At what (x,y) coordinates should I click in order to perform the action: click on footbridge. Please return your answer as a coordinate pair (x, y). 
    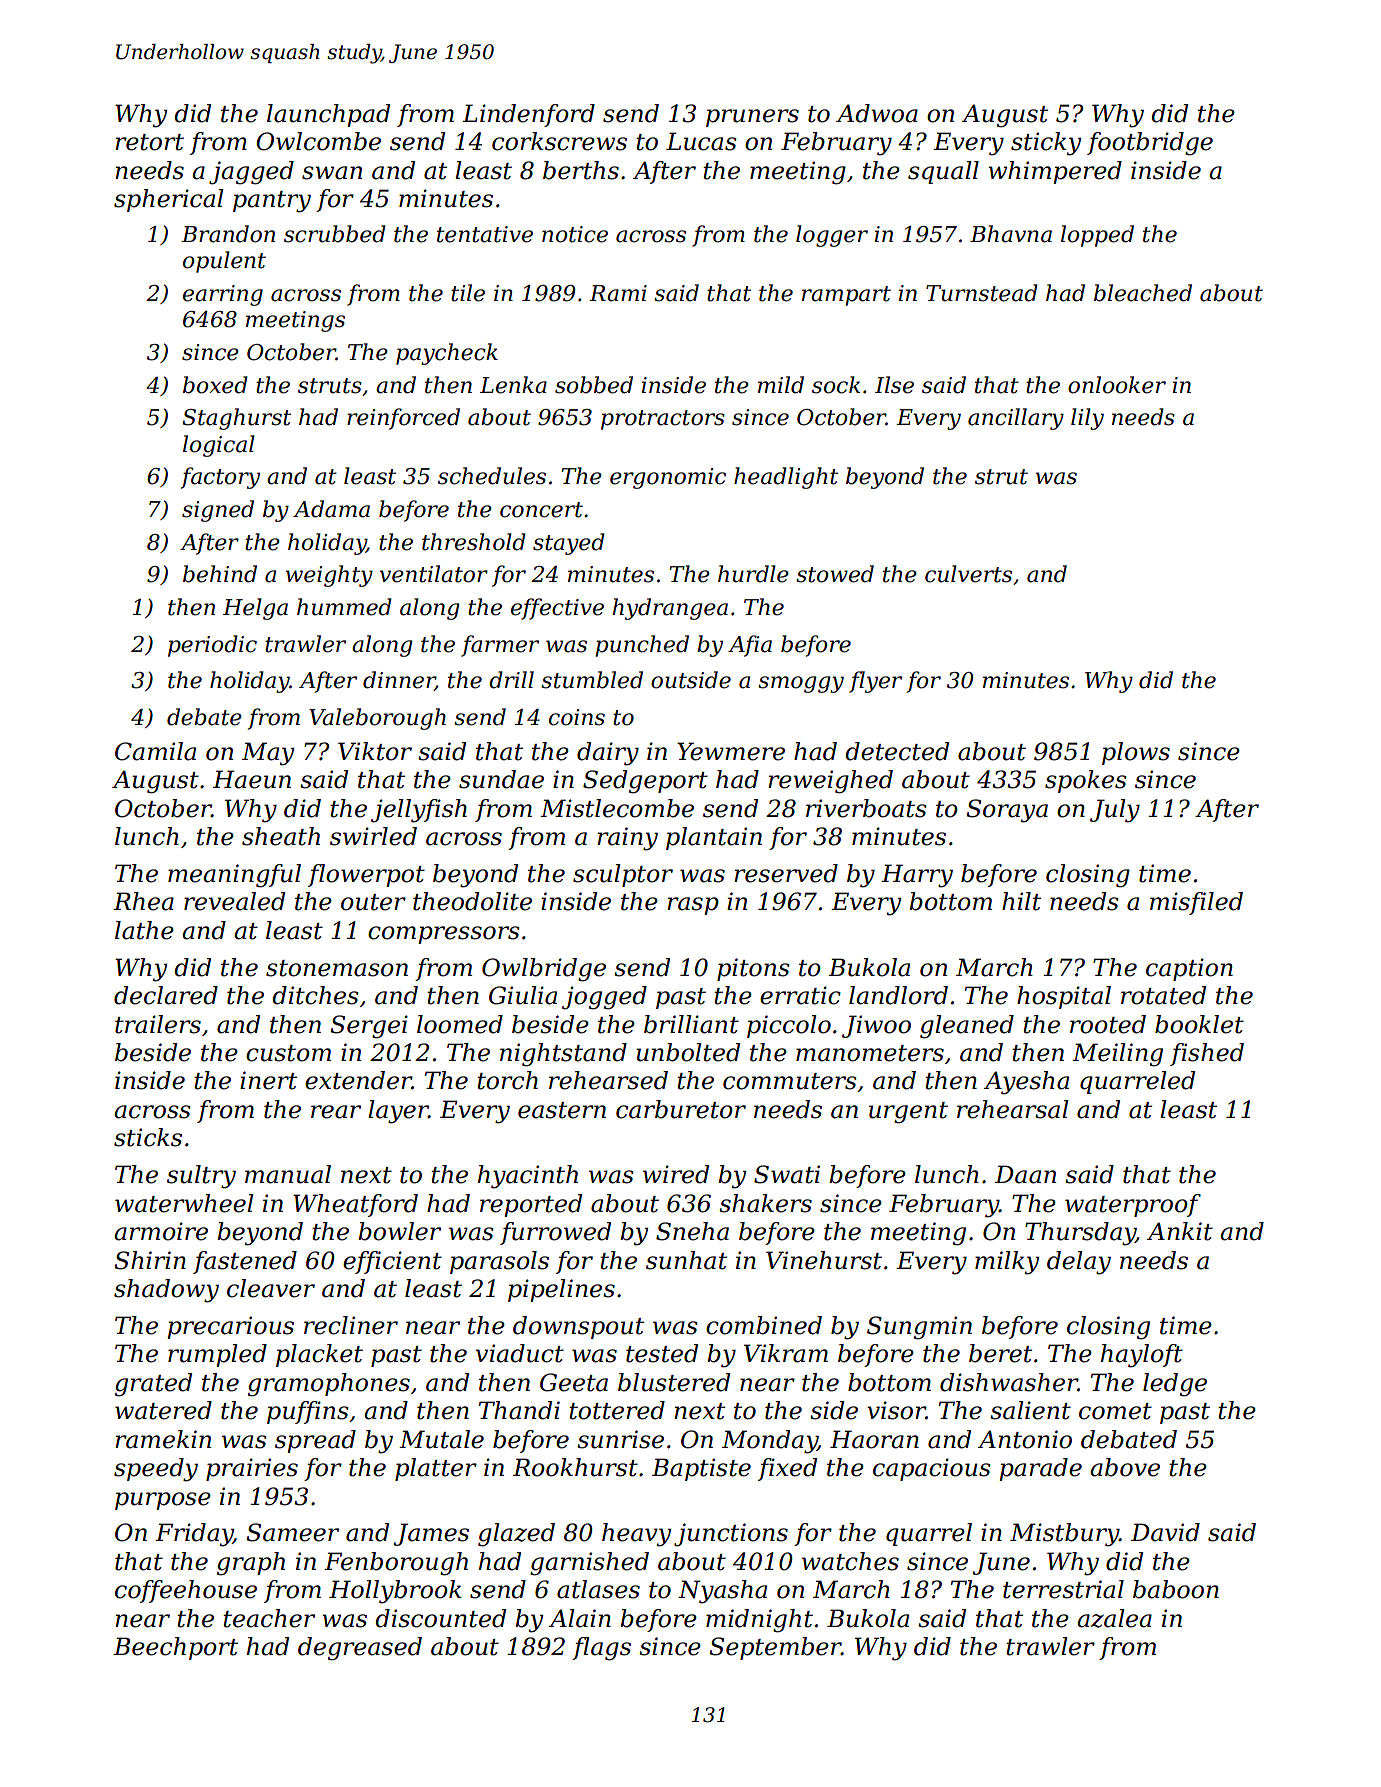
    Looking at the image, I should click on (1150, 144).
